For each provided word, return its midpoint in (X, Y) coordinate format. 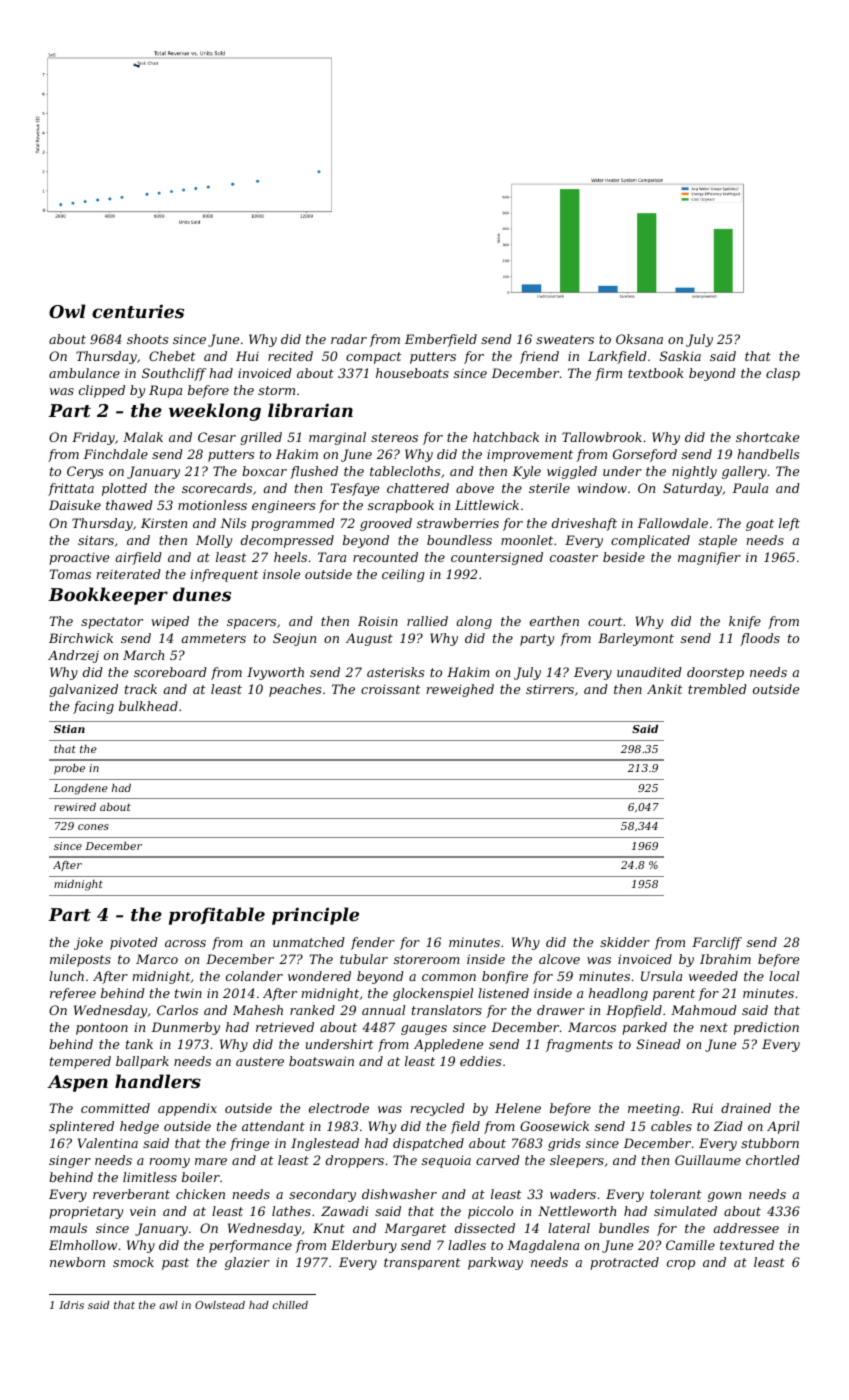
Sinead (659, 1044)
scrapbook (401, 506)
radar (349, 339)
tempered (80, 1062)
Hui (247, 356)
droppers (355, 1161)
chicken (200, 1194)
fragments (579, 1045)
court (605, 621)
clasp (783, 374)
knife (745, 622)
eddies (480, 1061)
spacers (251, 624)
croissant (390, 689)
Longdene (81, 789)
